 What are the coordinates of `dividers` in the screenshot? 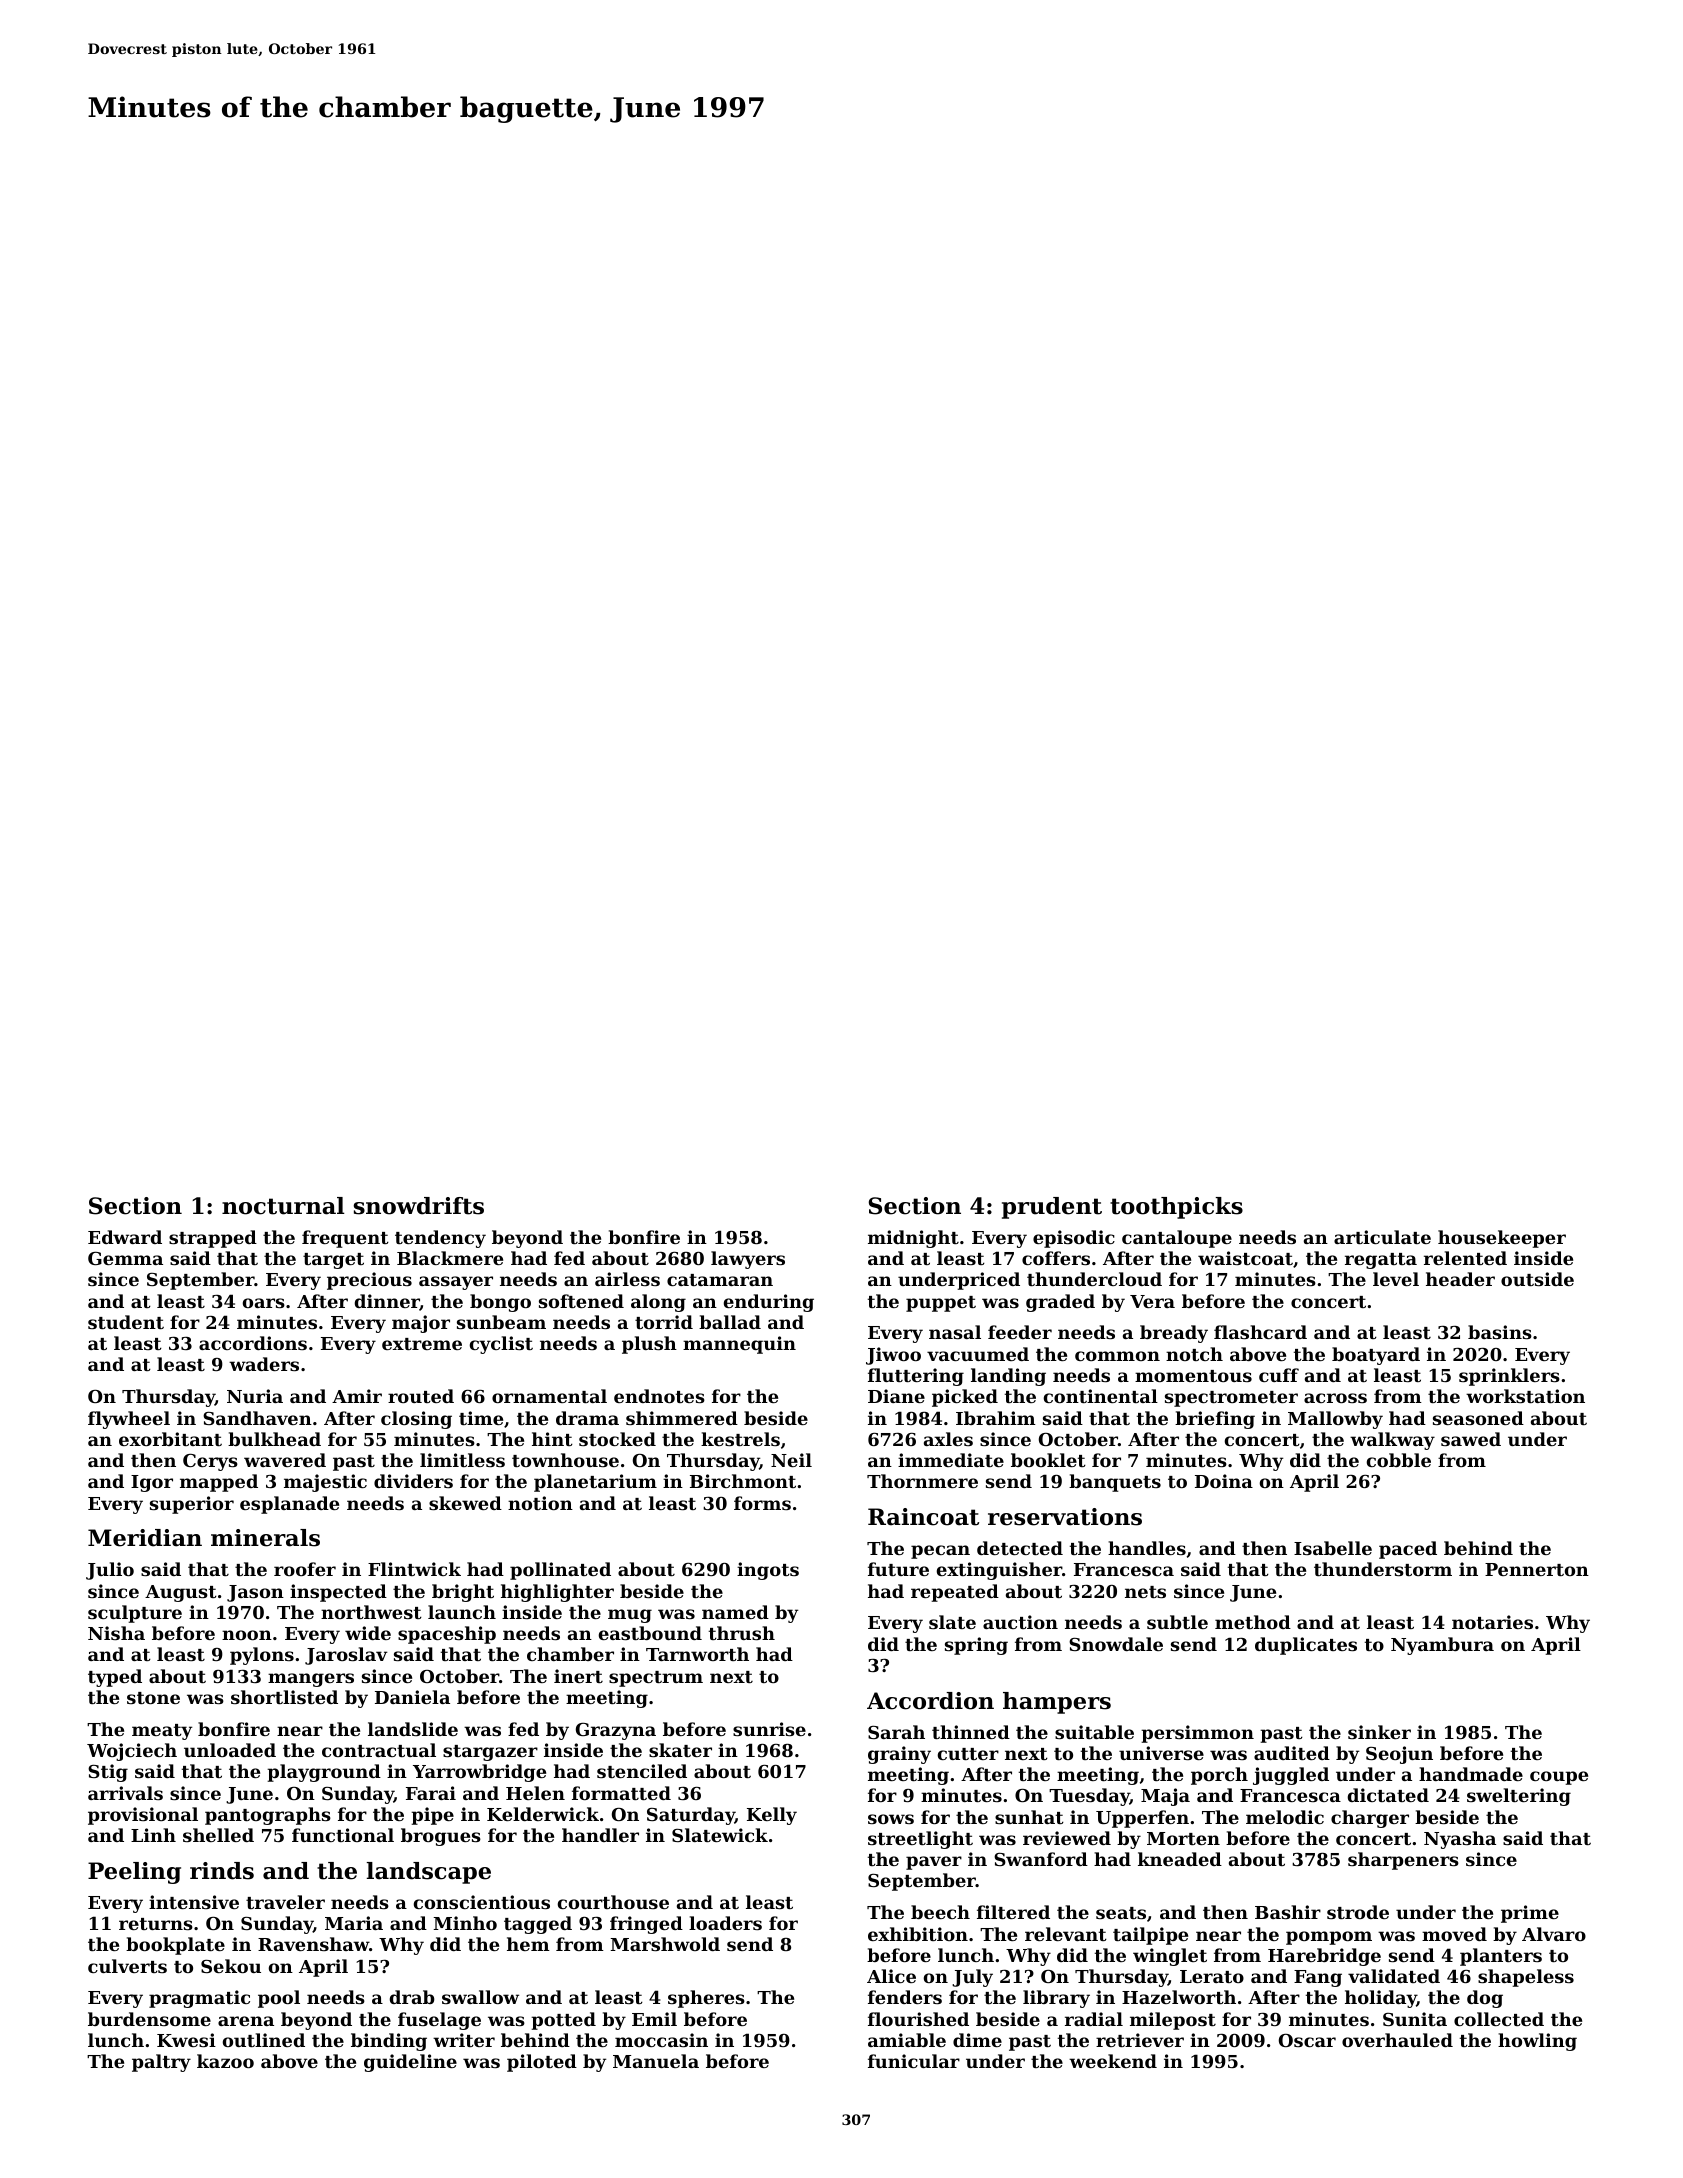 It's located at (413, 1481).
